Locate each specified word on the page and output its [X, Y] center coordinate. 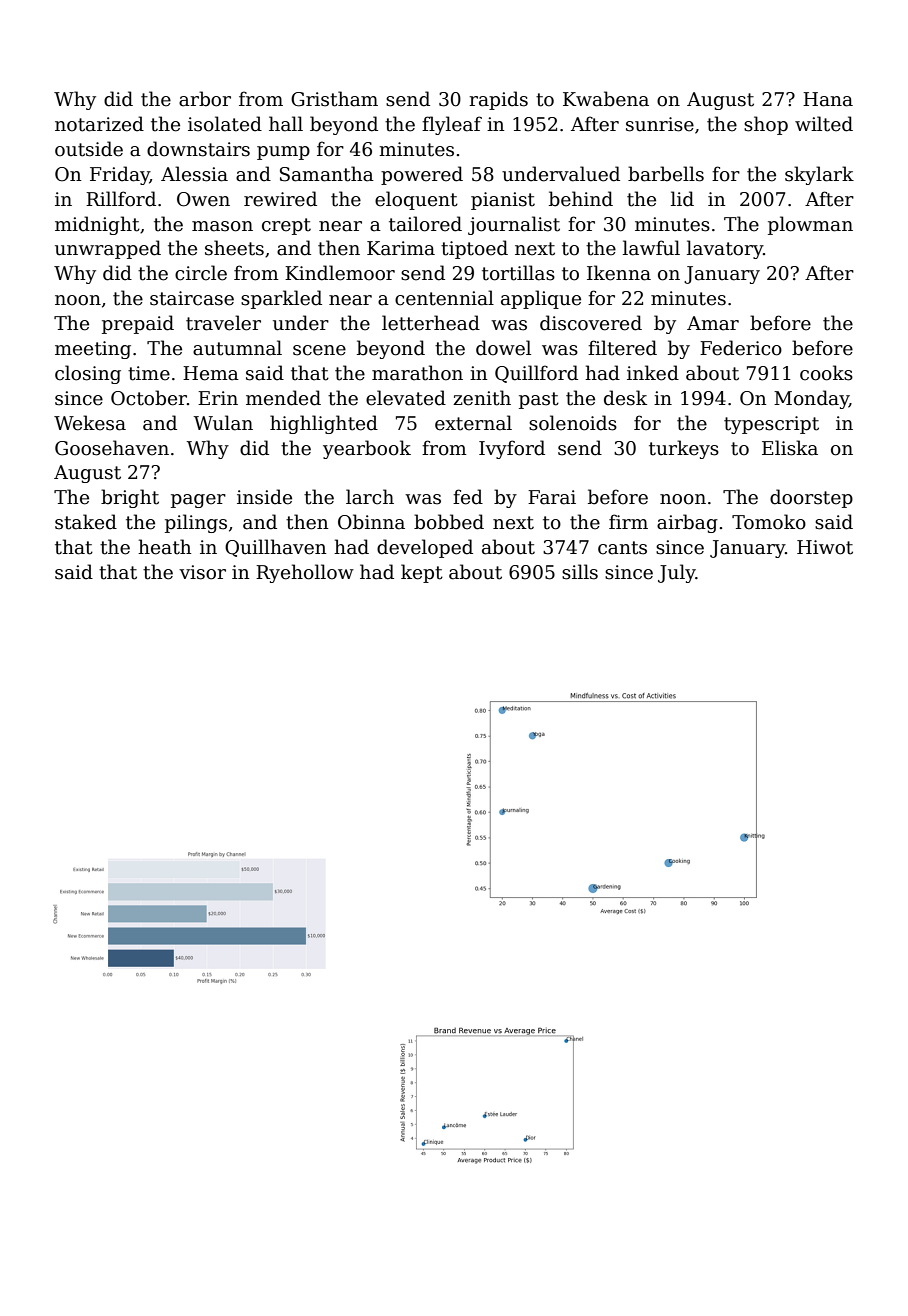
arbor [205, 99]
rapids [498, 100]
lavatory [725, 249]
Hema [211, 373]
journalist [514, 225]
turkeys [684, 449]
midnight [97, 225]
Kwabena [606, 99]
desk [625, 398]
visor [202, 572]
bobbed [449, 522]
